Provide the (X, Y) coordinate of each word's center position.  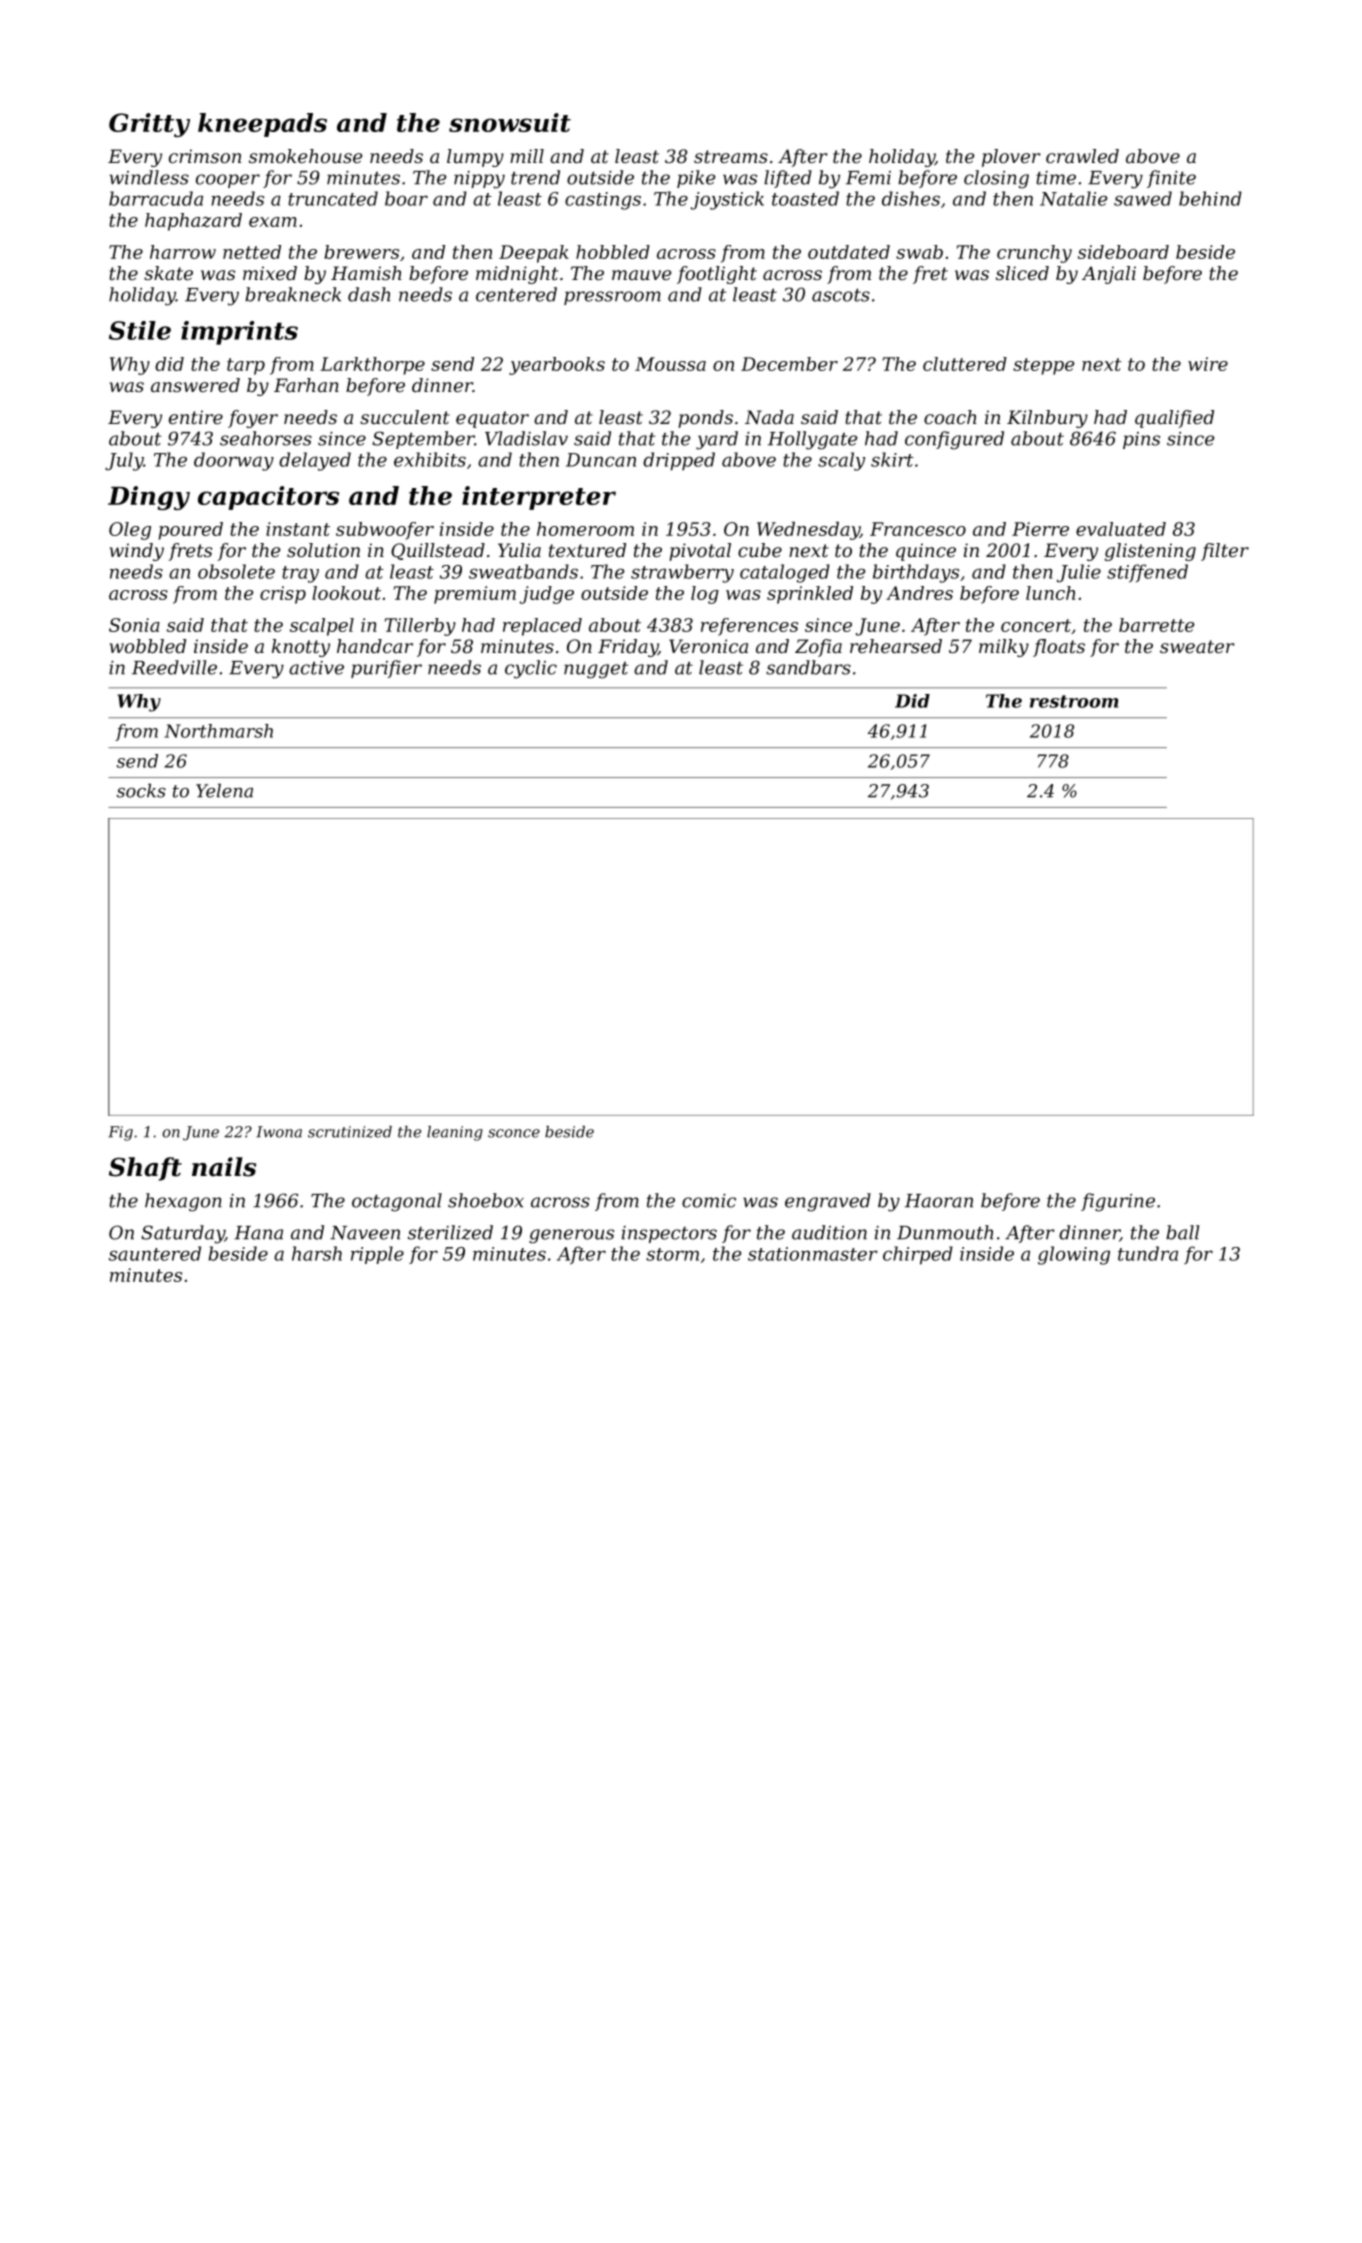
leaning (455, 1133)
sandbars (808, 667)
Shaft (145, 1169)
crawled (1082, 156)
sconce (514, 1133)
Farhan (306, 385)
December (789, 364)
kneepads (262, 125)
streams (731, 156)
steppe (1044, 366)
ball (1182, 1232)
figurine (1118, 1202)
